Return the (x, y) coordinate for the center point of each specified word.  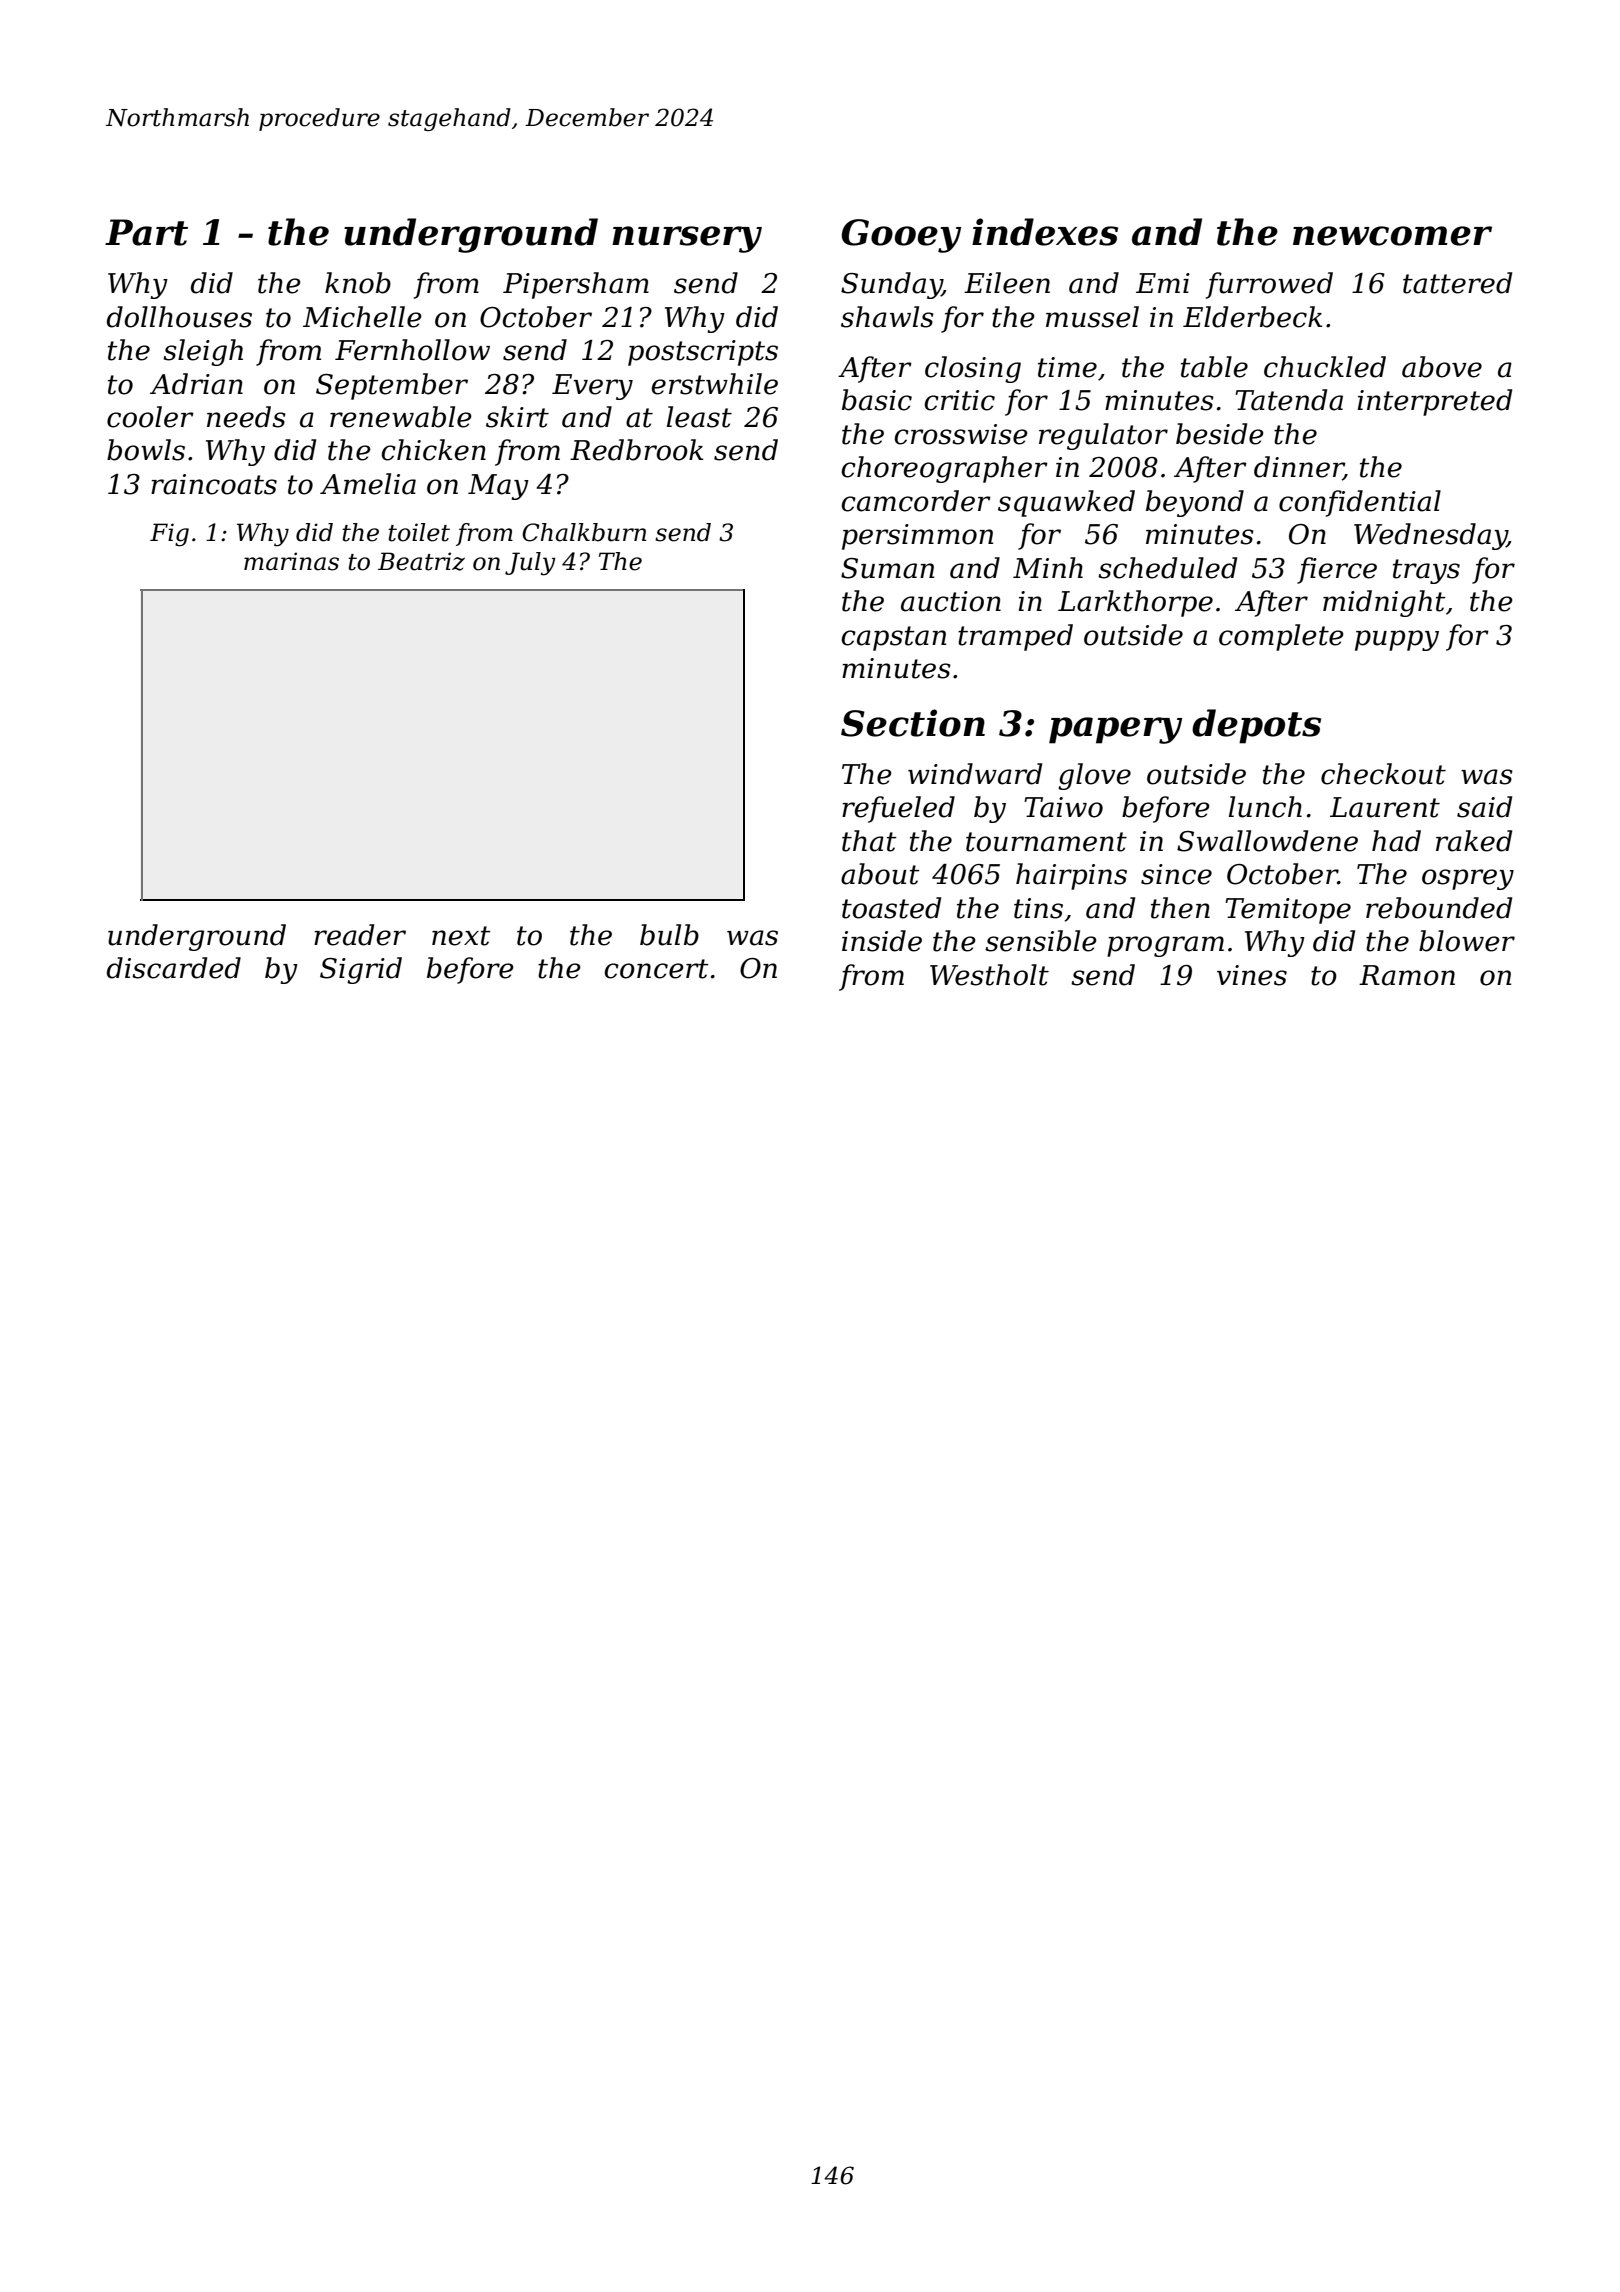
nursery (687, 239)
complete (1281, 637)
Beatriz (421, 561)
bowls (146, 450)
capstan (894, 638)
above (1442, 367)
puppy (1397, 640)
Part (146, 232)
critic (960, 400)
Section (913, 723)
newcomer (1392, 236)
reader (360, 935)
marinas (291, 561)
